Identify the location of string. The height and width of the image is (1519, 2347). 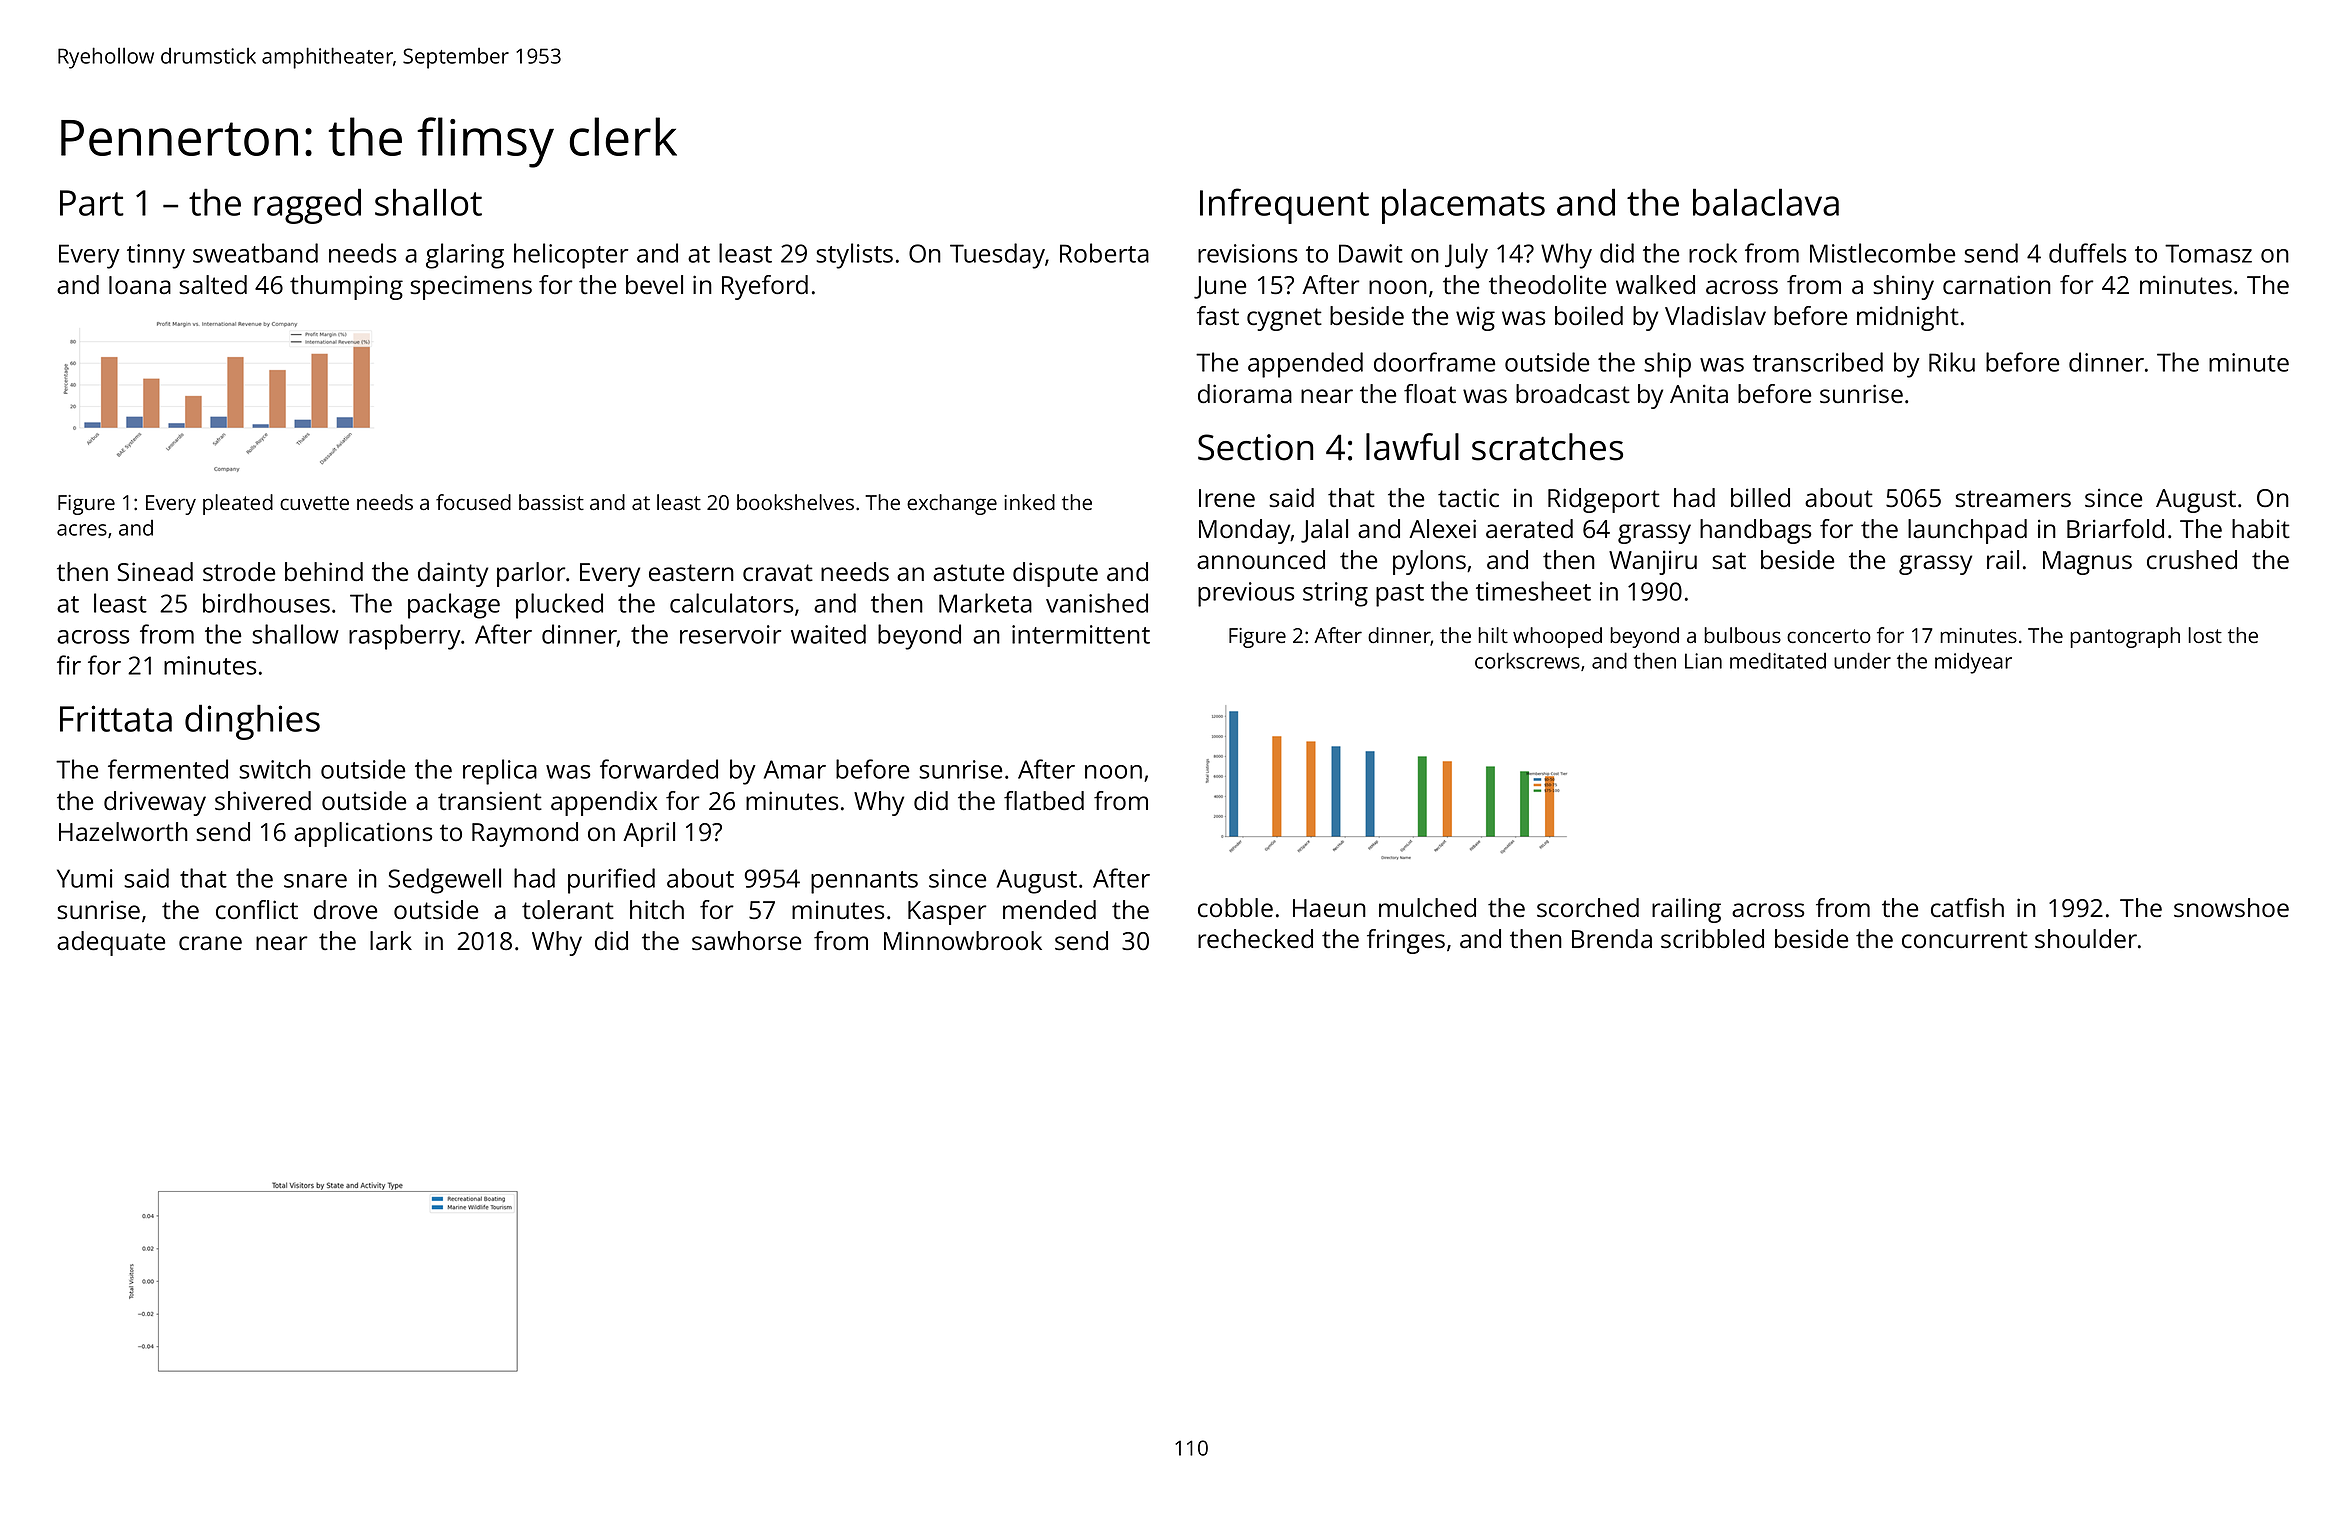
(1335, 594).
